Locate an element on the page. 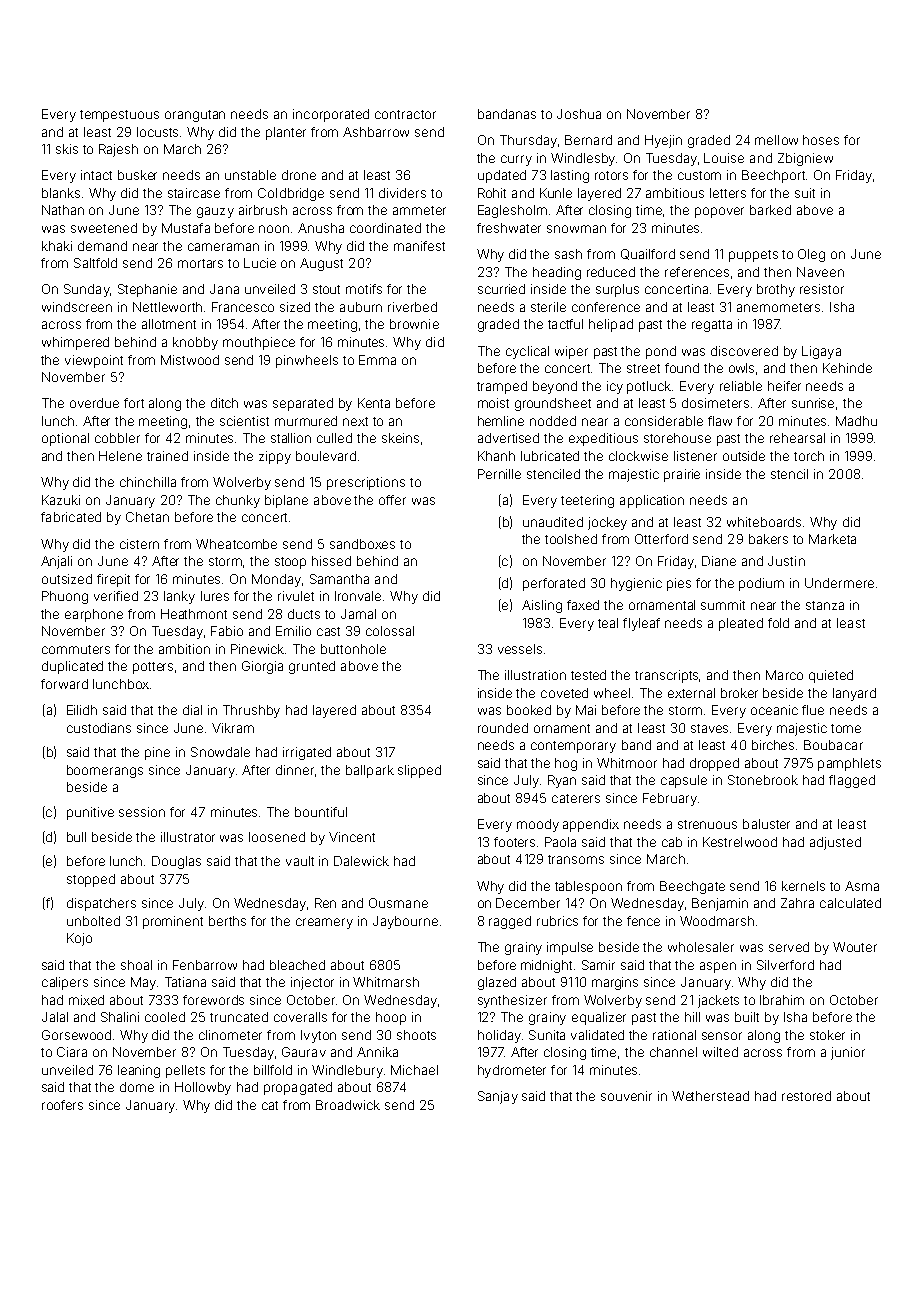 The image size is (924, 1308). hoses is located at coordinates (821, 140).
